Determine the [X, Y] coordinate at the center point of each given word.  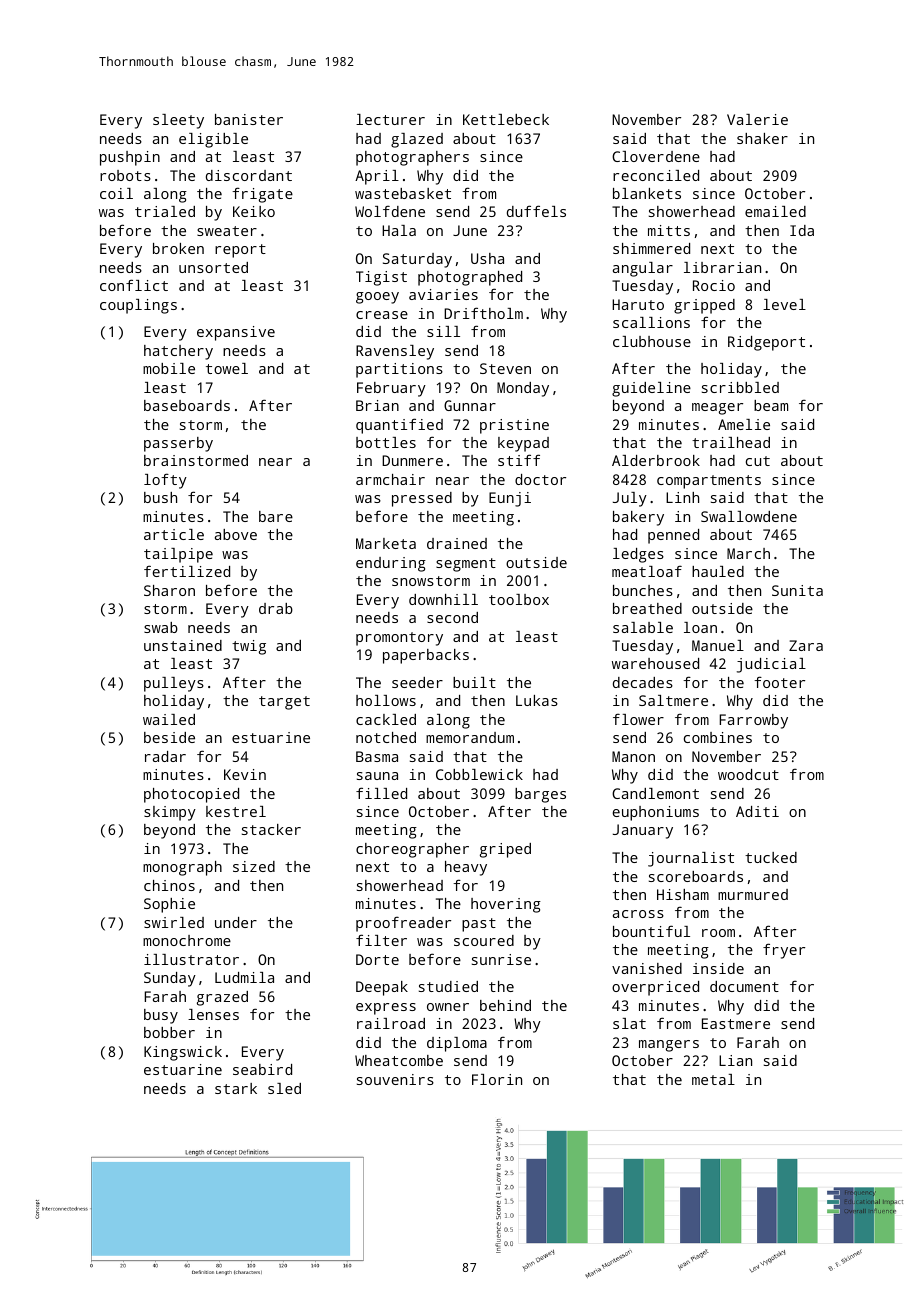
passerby [178, 444]
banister [249, 119]
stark [236, 1088]
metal [713, 1079]
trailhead [731, 442]
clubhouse [652, 341]
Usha [487, 258]
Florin [497, 1079]
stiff [519, 460]
